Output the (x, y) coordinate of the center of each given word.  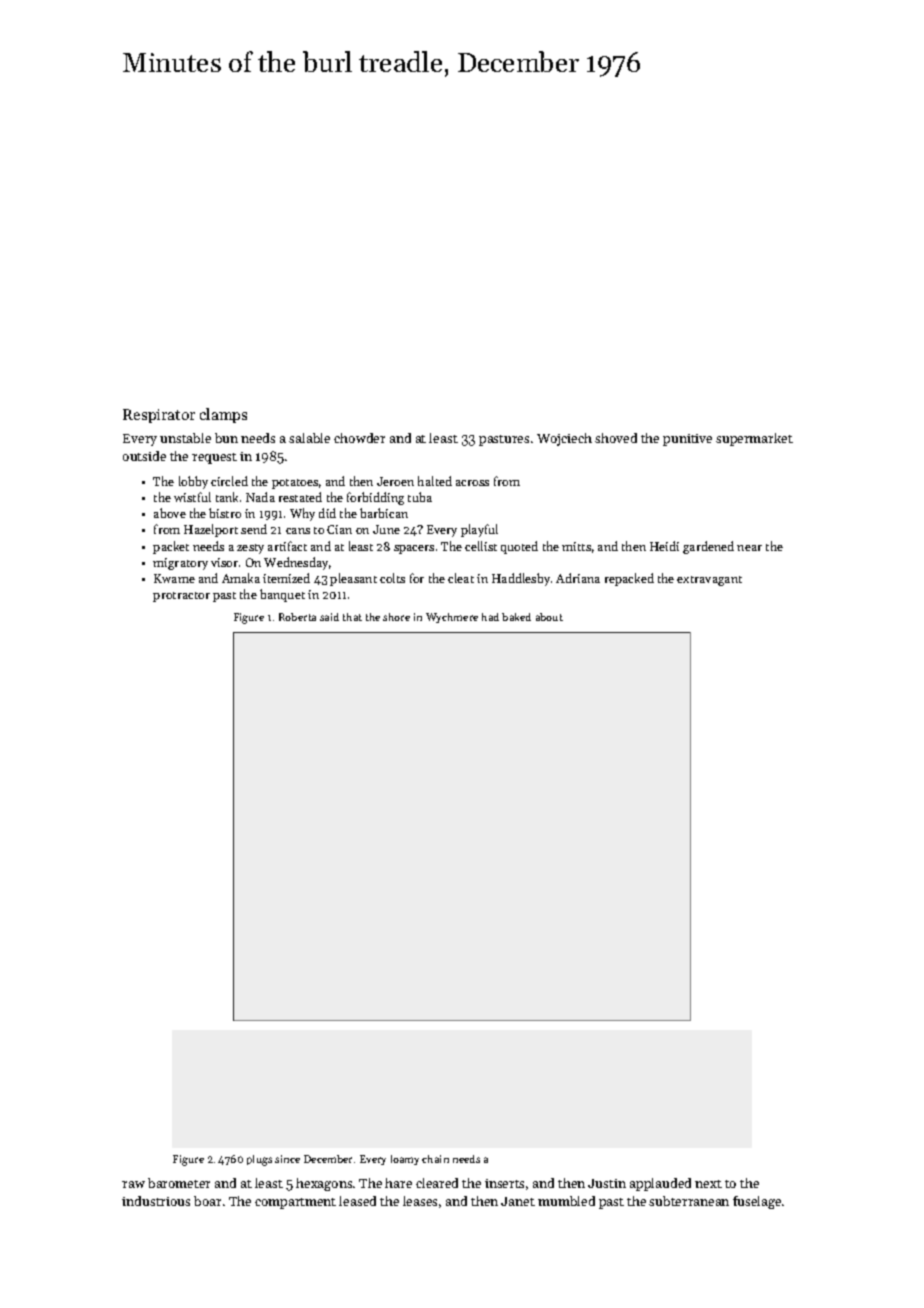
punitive (687, 440)
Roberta (297, 617)
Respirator (159, 416)
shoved (616, 438)
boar (207, 1201)
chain (435, 1159)
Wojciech (564, 439)
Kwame (174, 578)
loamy (405, 1160)
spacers (414, 549)
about (549, 617)
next (708, 1184)
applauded (660, 1184)
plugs (259, 1160)
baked (516, 617)
